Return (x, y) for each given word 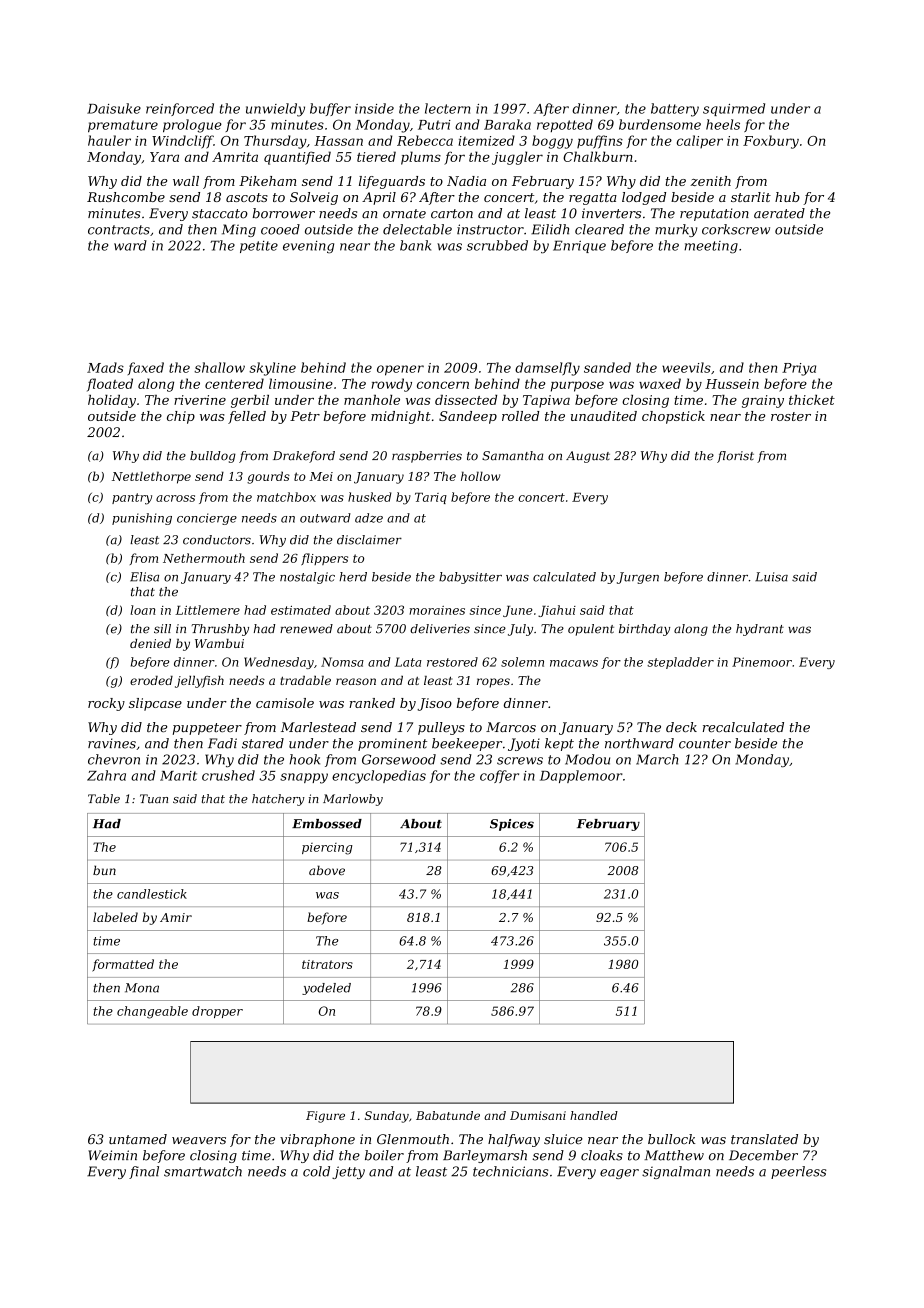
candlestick (152, 894)
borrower (283, 213)
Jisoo (434, 704)
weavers (199, 1140)
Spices (512, 825)
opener (400, 370)
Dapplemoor (581, 776)
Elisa (144, 577)
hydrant (760, 630)
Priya (799, 369)
